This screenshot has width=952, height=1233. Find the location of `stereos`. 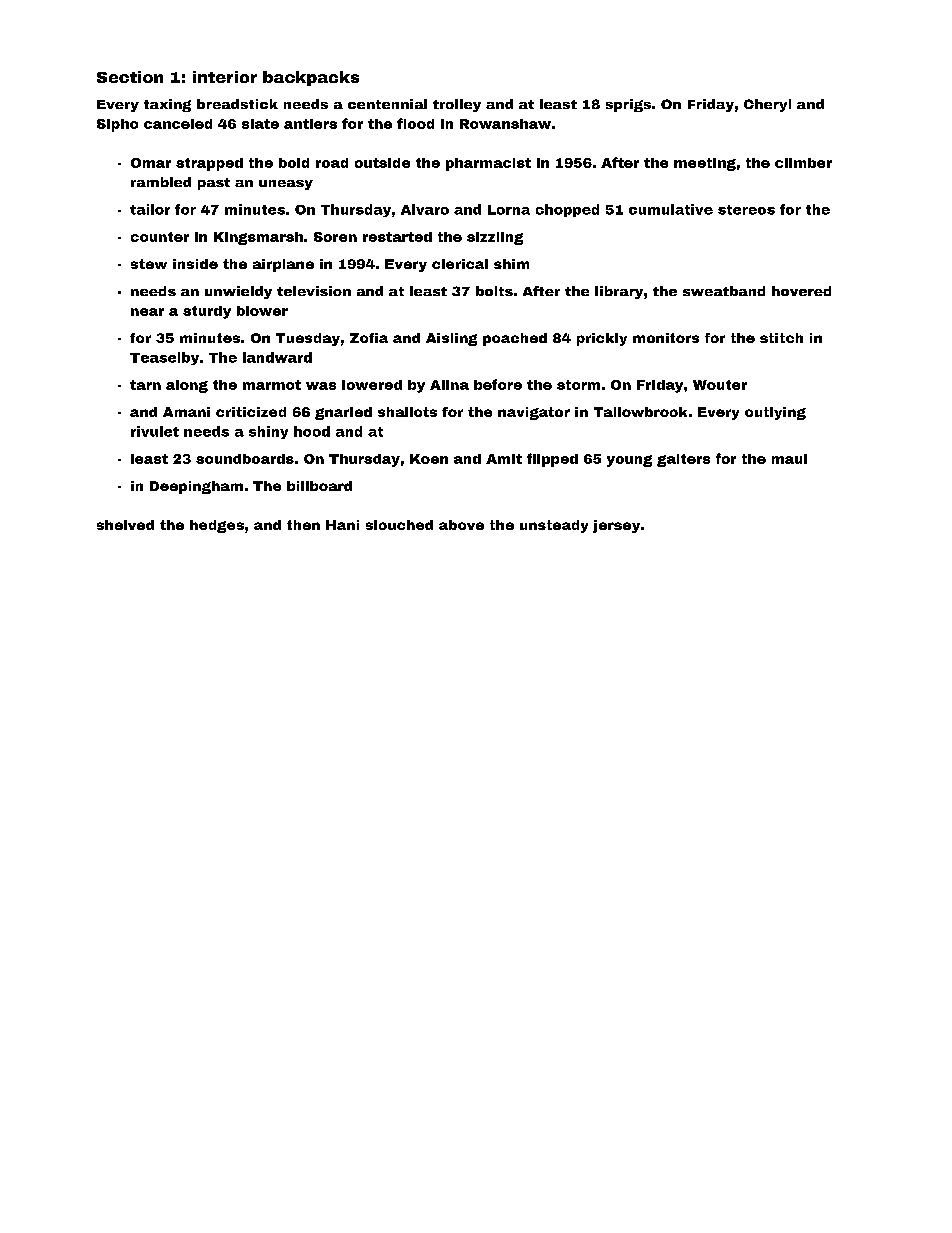

stereos is located at coordinates (746, 210).
